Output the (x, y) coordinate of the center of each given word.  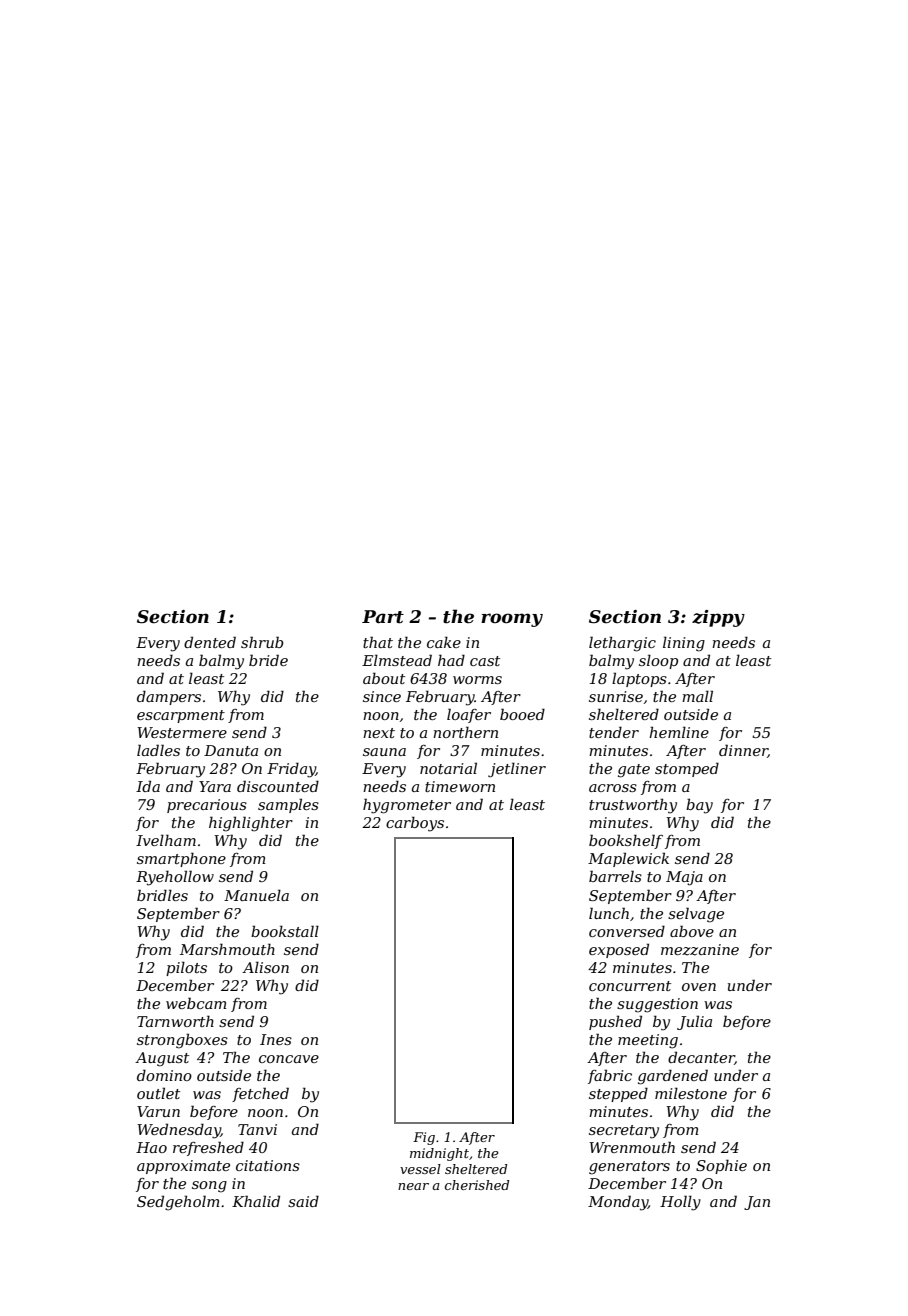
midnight (439, 1154)
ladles (158, 750)
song (209, 1187)
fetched (260, 1094)
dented (210, 642)
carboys (415, 824)
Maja (684, 878)
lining (684, 644)
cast (485, 661)
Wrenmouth (632, 1147)
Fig (424, 1138)
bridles (162, 895)
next (379, 733)
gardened (673, 1077)
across (613, 788)
